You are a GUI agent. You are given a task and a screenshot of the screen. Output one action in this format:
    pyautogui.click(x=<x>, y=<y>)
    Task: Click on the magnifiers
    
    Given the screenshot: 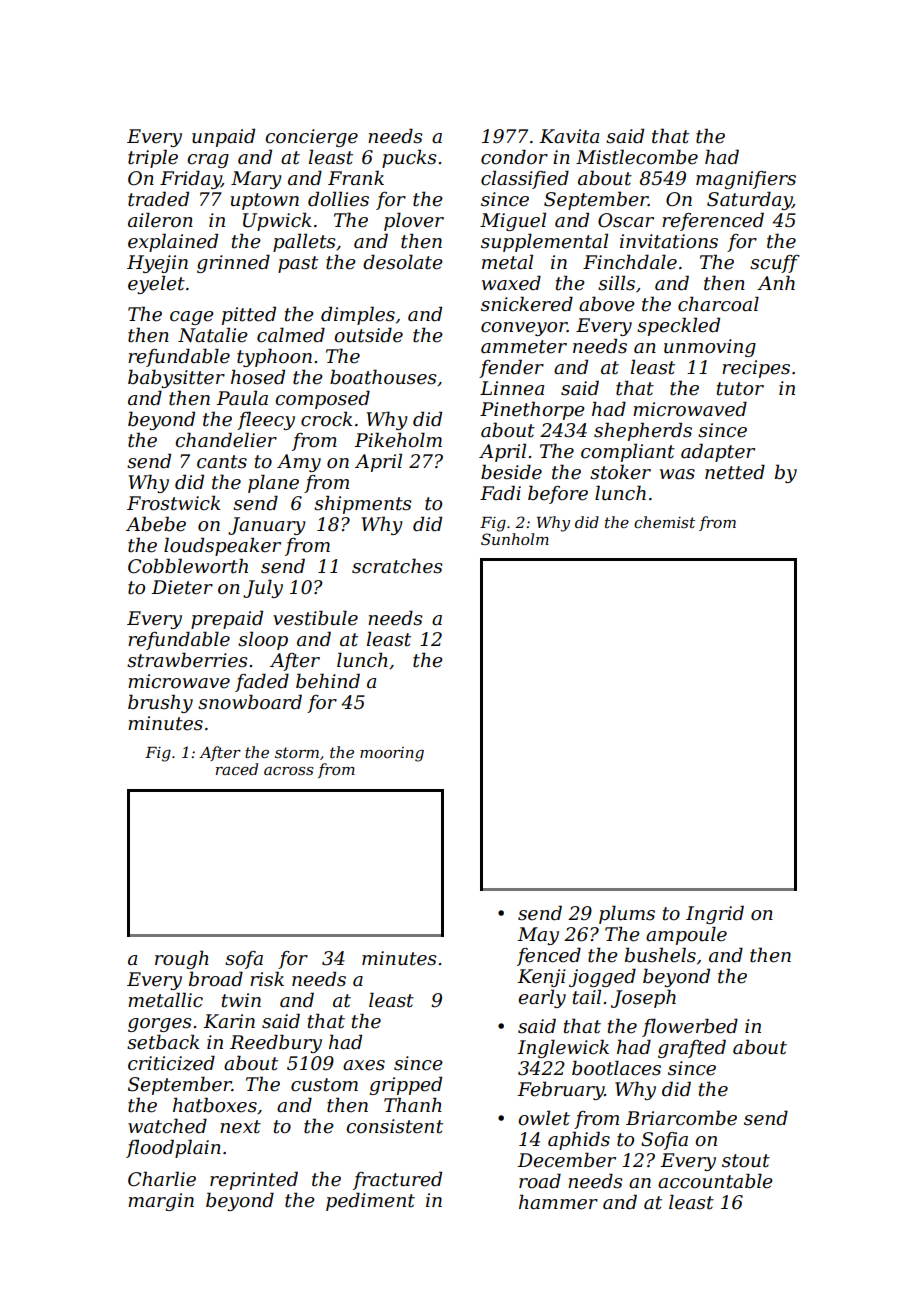 What is the action you would take?
    pyautogui.click(x=746, y=180)
